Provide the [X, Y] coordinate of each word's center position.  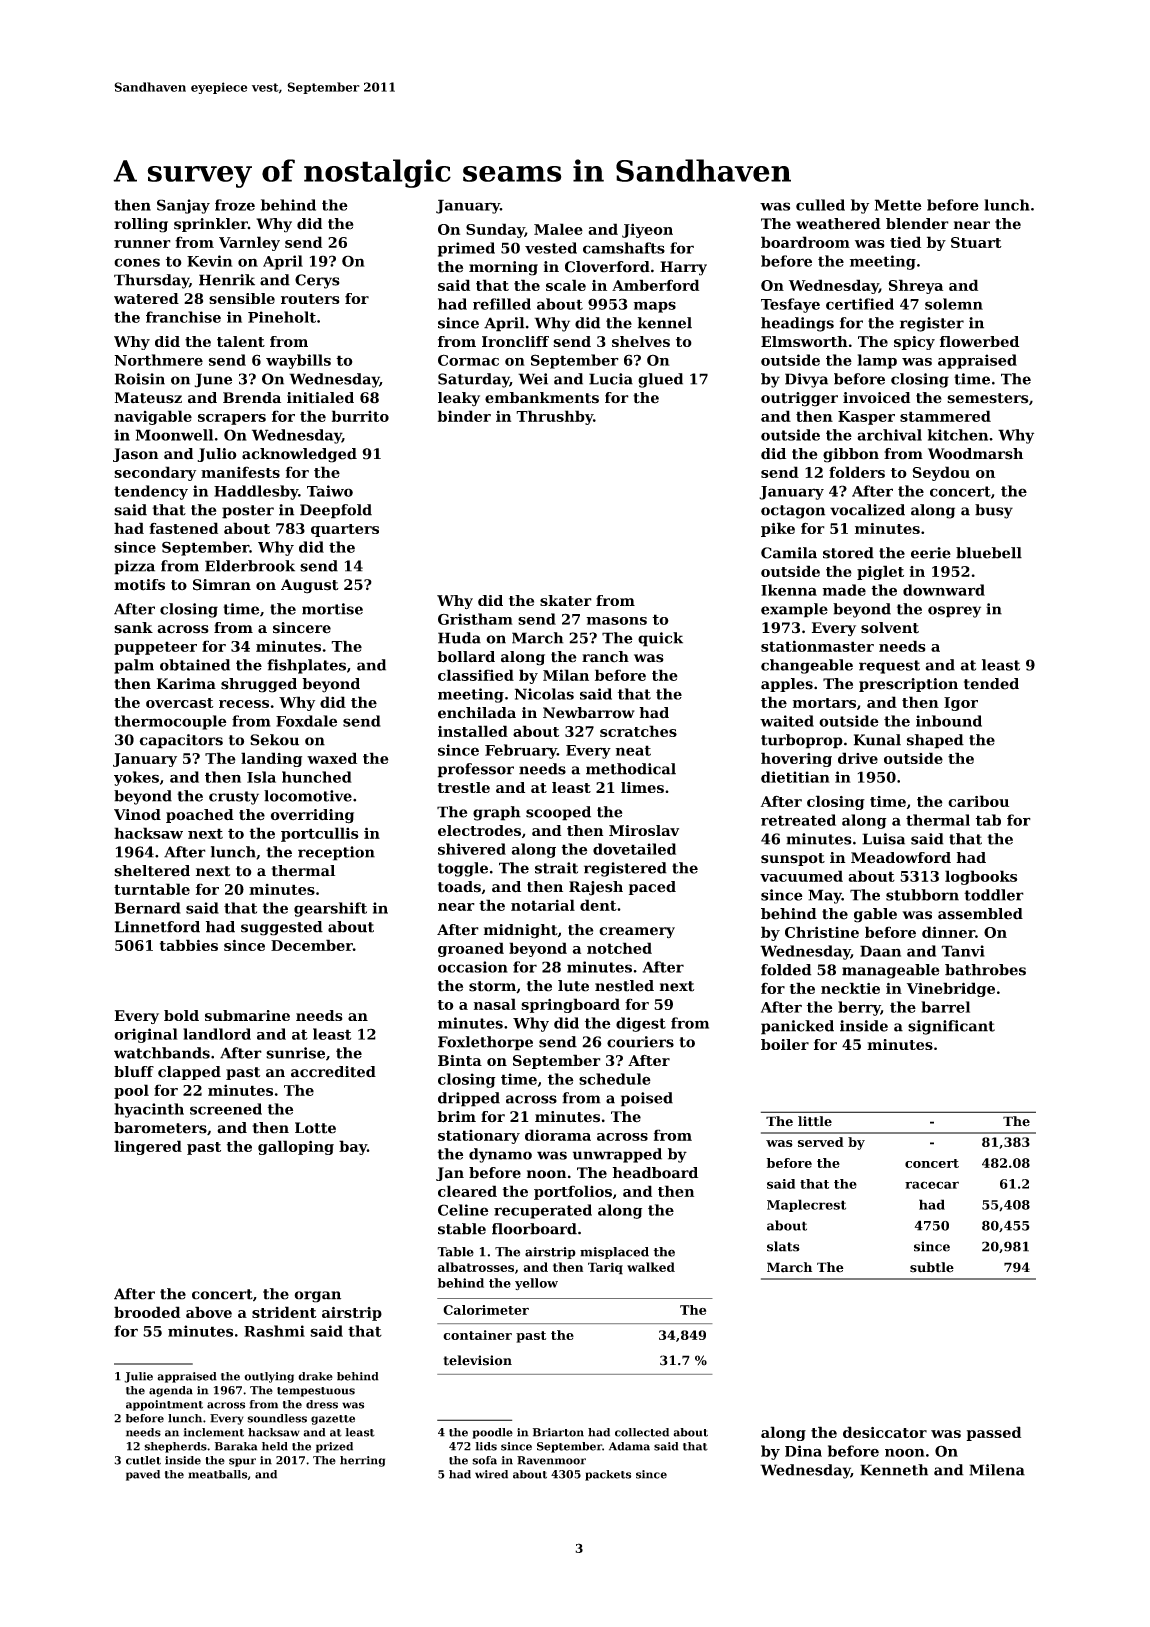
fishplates [306, 666]
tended [991, 684]
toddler [994, 895]
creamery [637, 933]
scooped [558, 813]
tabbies [189, 945]
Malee [558, 229]
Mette [898, 205]
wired [491, 1474]
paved [143, 1475]
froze [235, 205]
